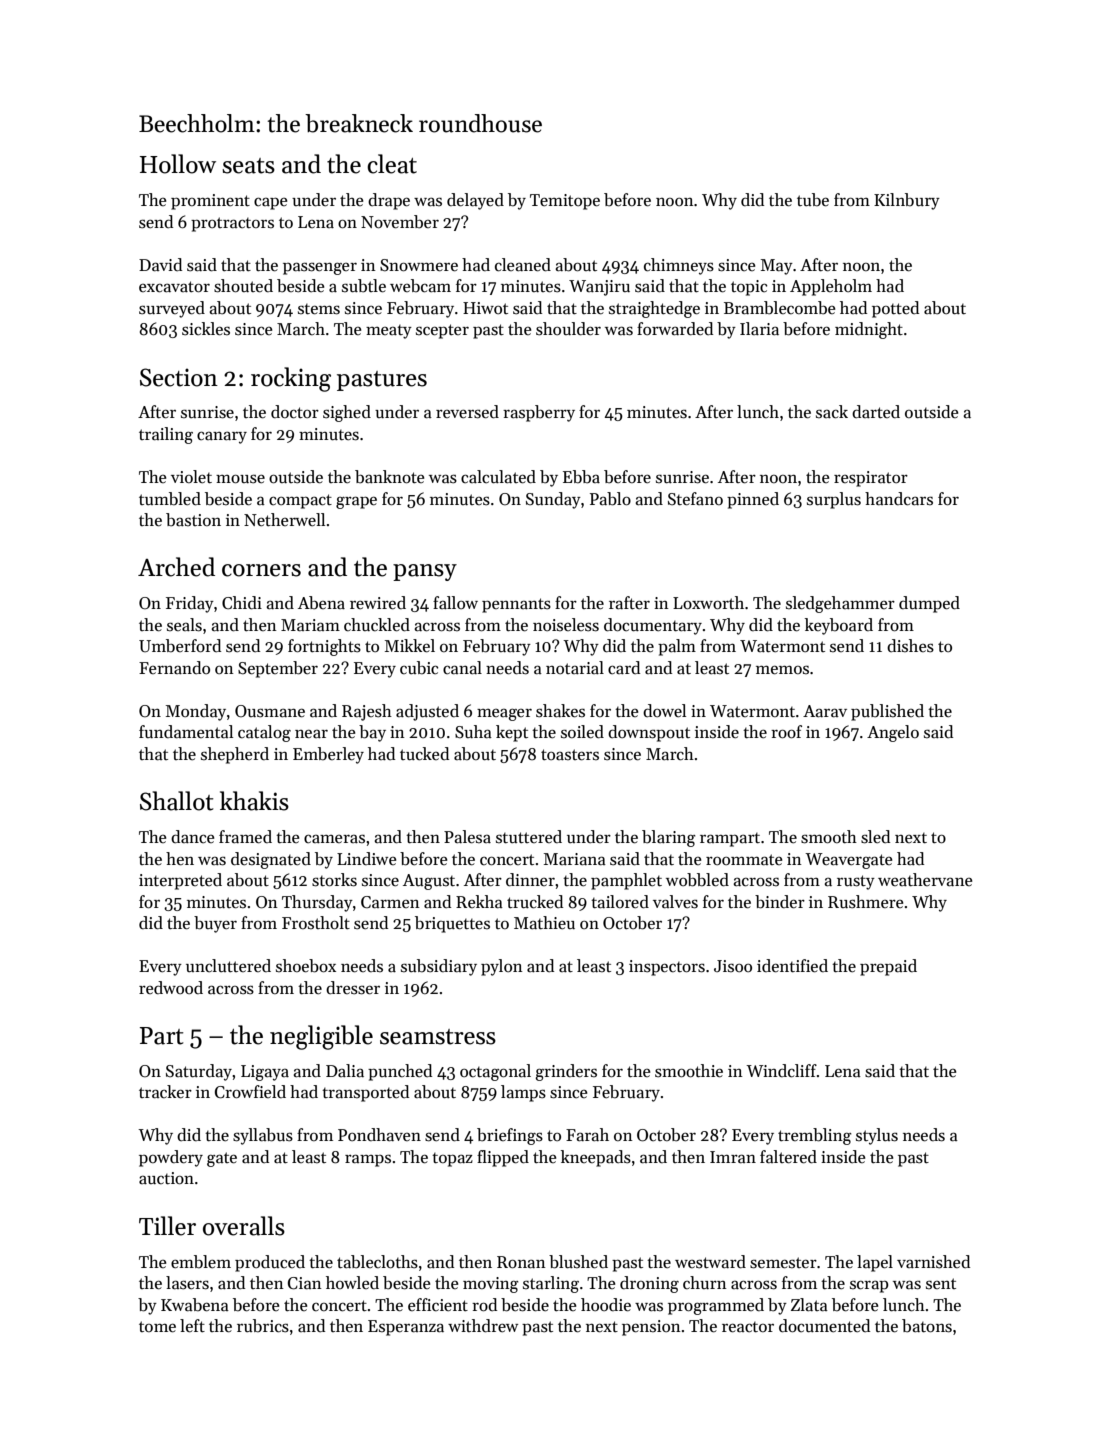 This image has width=1112, height=1439. What do you see at coordinates (893, 733) in the image?
I see `Angelo` at bounding box center [893, 733].
